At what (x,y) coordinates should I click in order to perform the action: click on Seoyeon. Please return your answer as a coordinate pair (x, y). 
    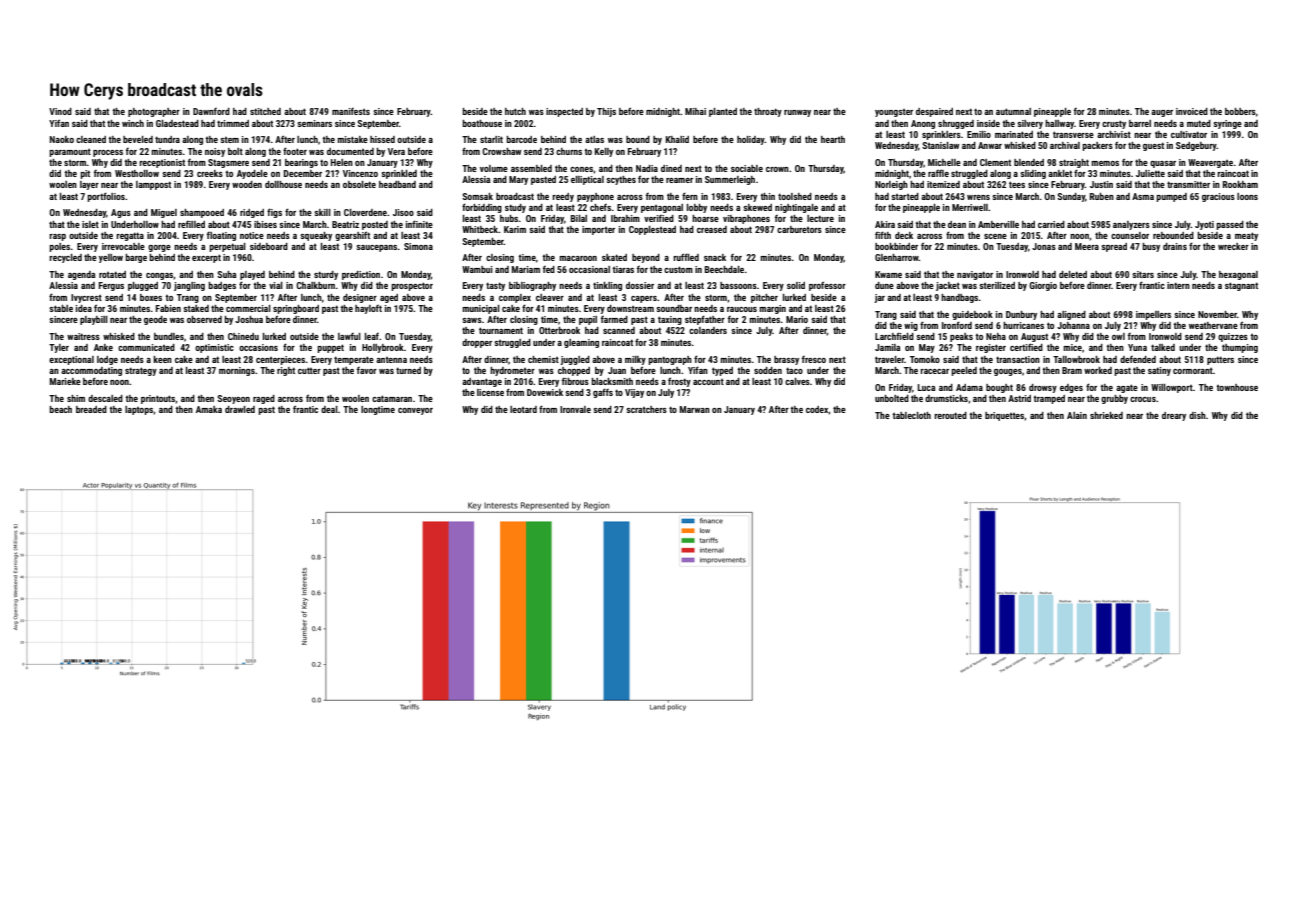
    Looking at the image, I should click on (233, 399).
